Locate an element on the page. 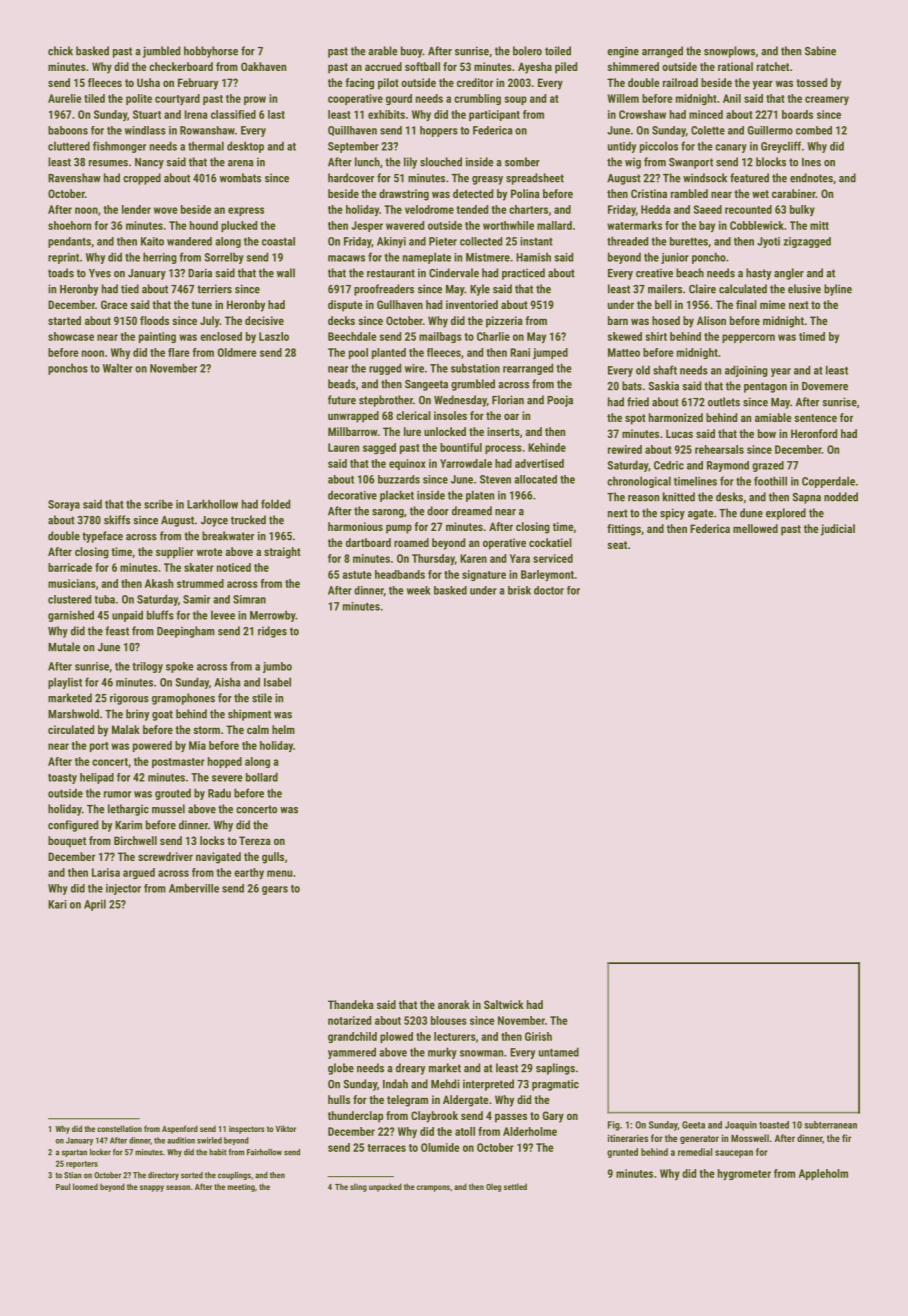  bolero is located at coordinates (527, 51).
